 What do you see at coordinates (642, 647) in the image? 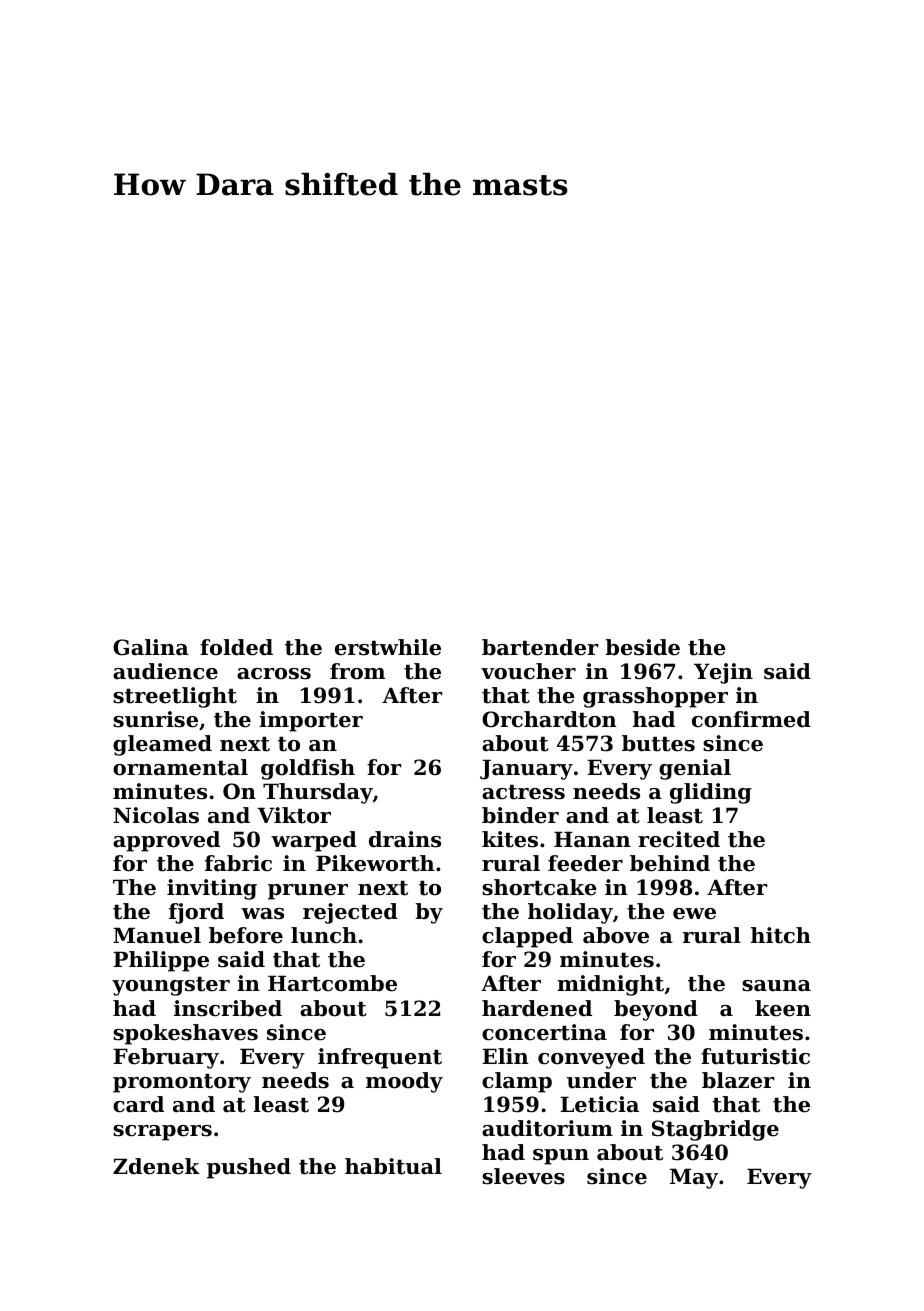
I see `beside` at bounding box center [642, 647].
